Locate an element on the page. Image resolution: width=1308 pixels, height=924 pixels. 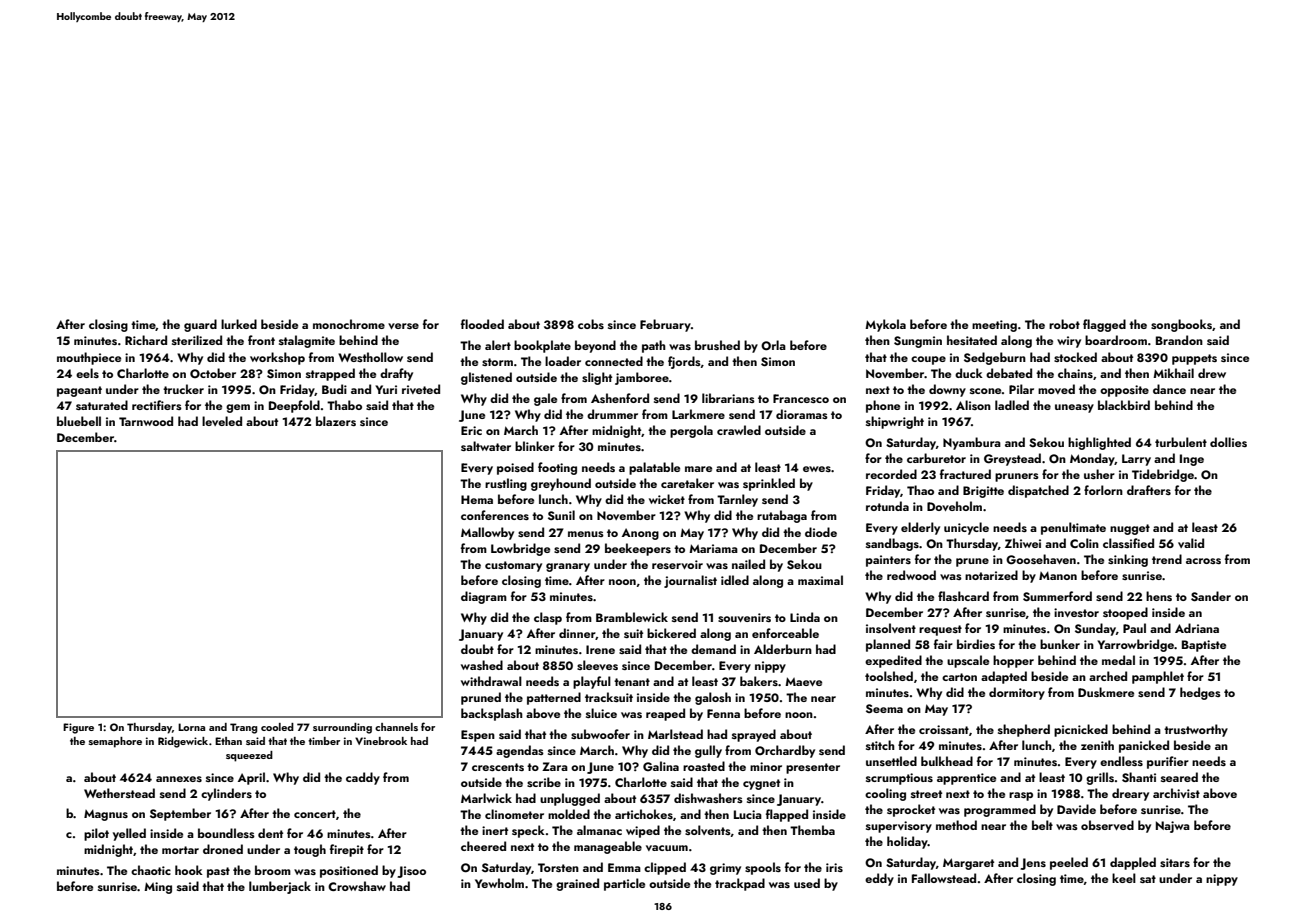
crawled is located at coordinates (739, 430).
